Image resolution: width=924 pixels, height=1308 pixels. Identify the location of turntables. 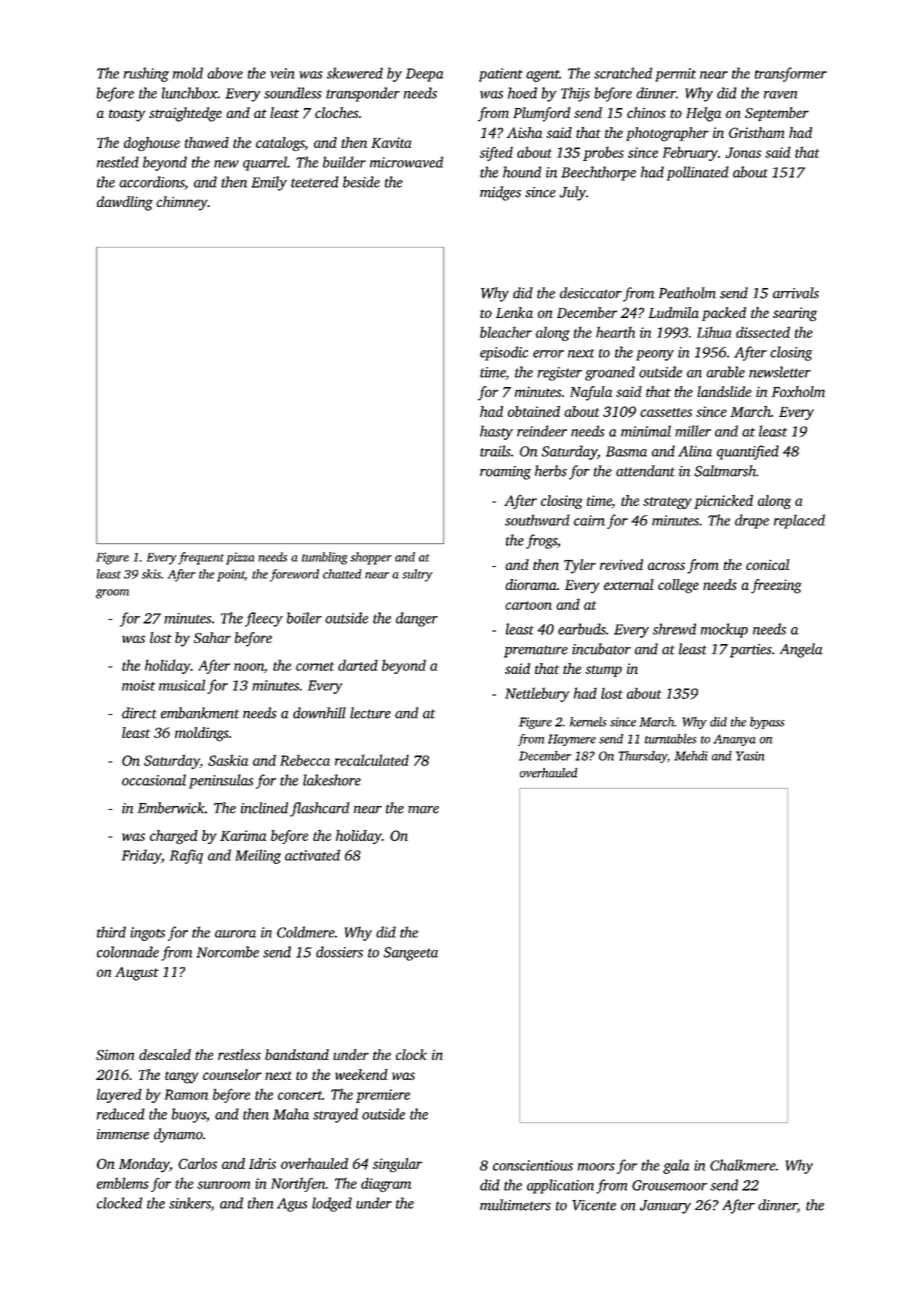
(671, 739).
